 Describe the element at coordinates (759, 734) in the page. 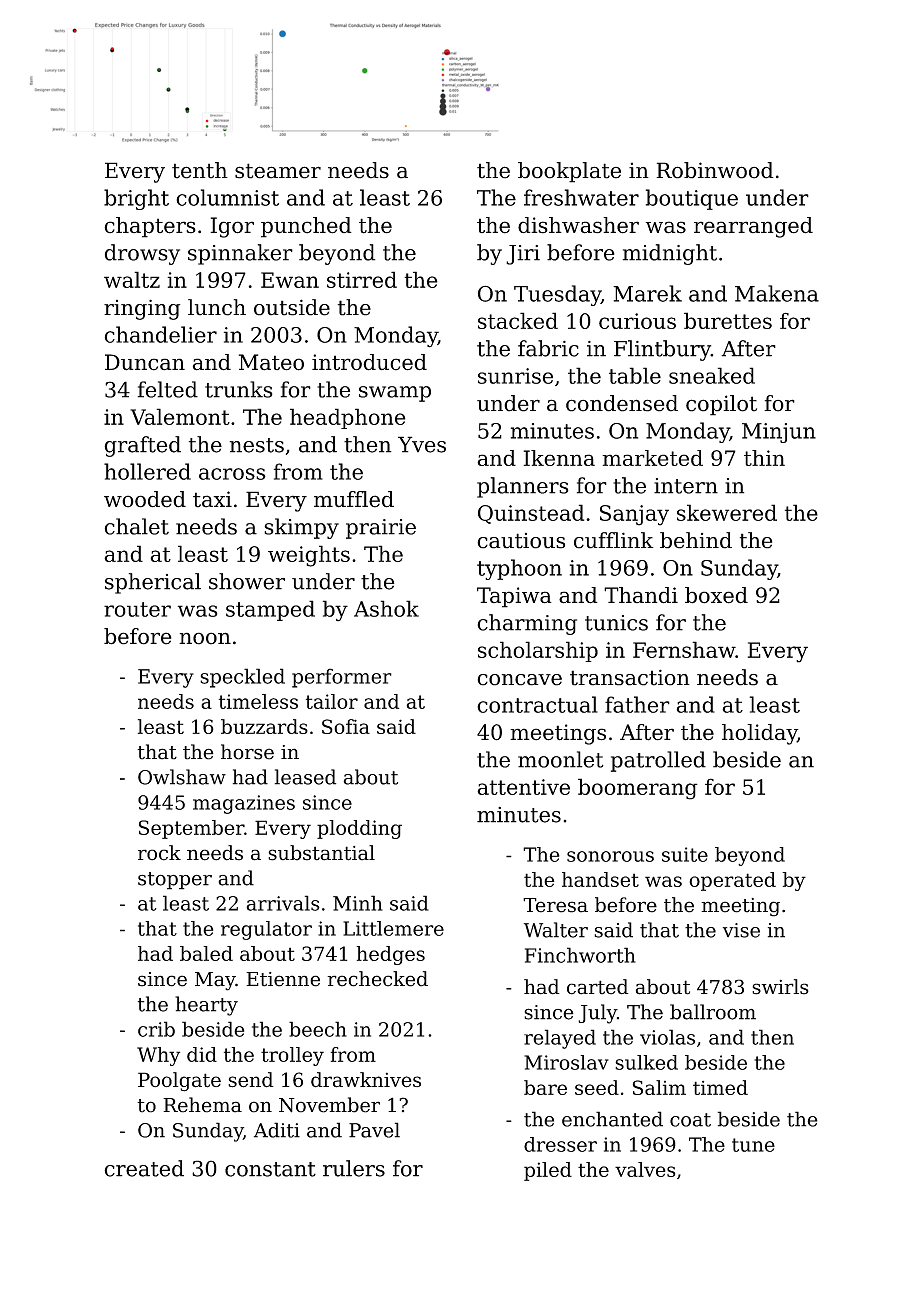

I see `holiday` at that location.
